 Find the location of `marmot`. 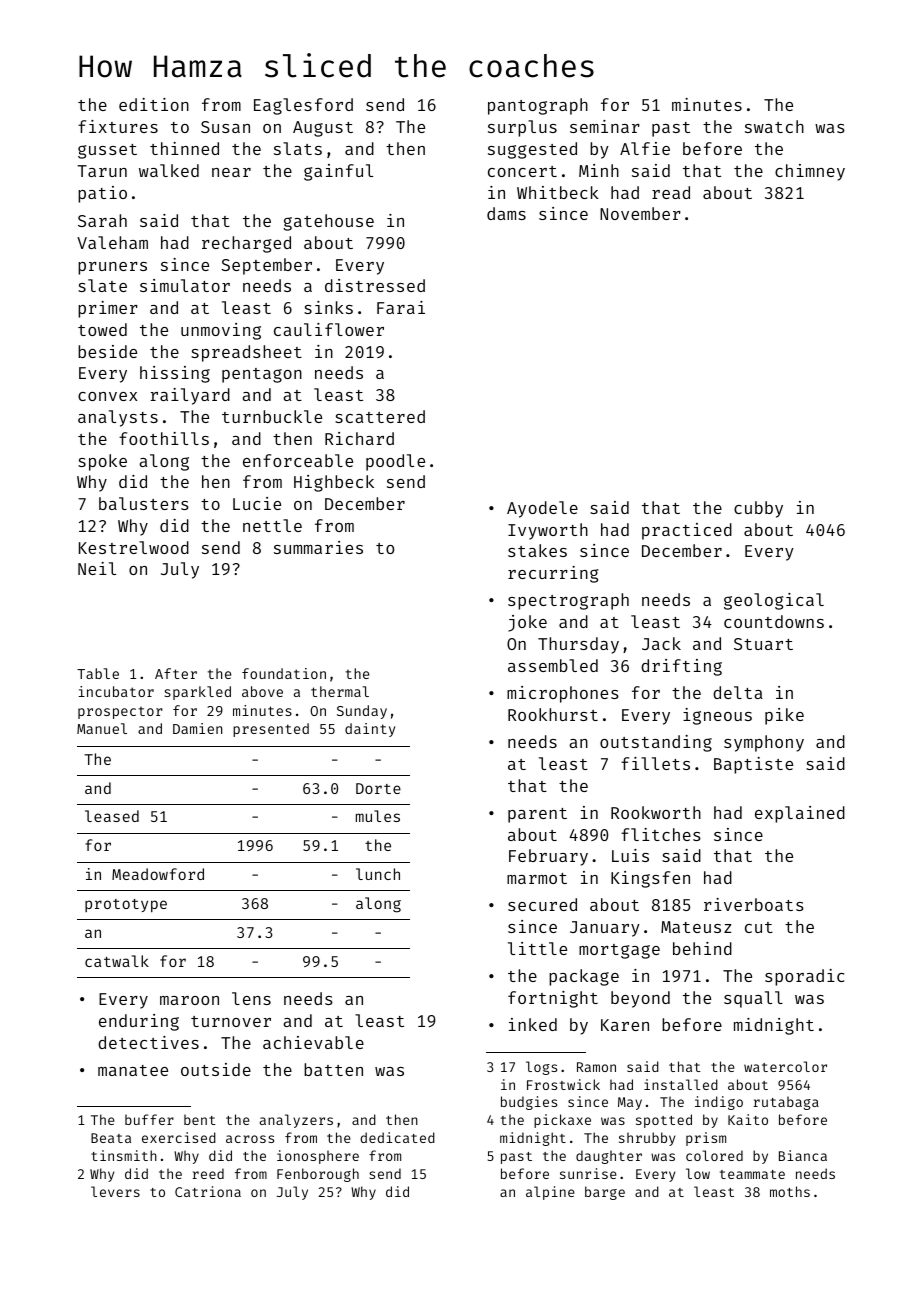

marmot is located at coordinates (537, 878).
